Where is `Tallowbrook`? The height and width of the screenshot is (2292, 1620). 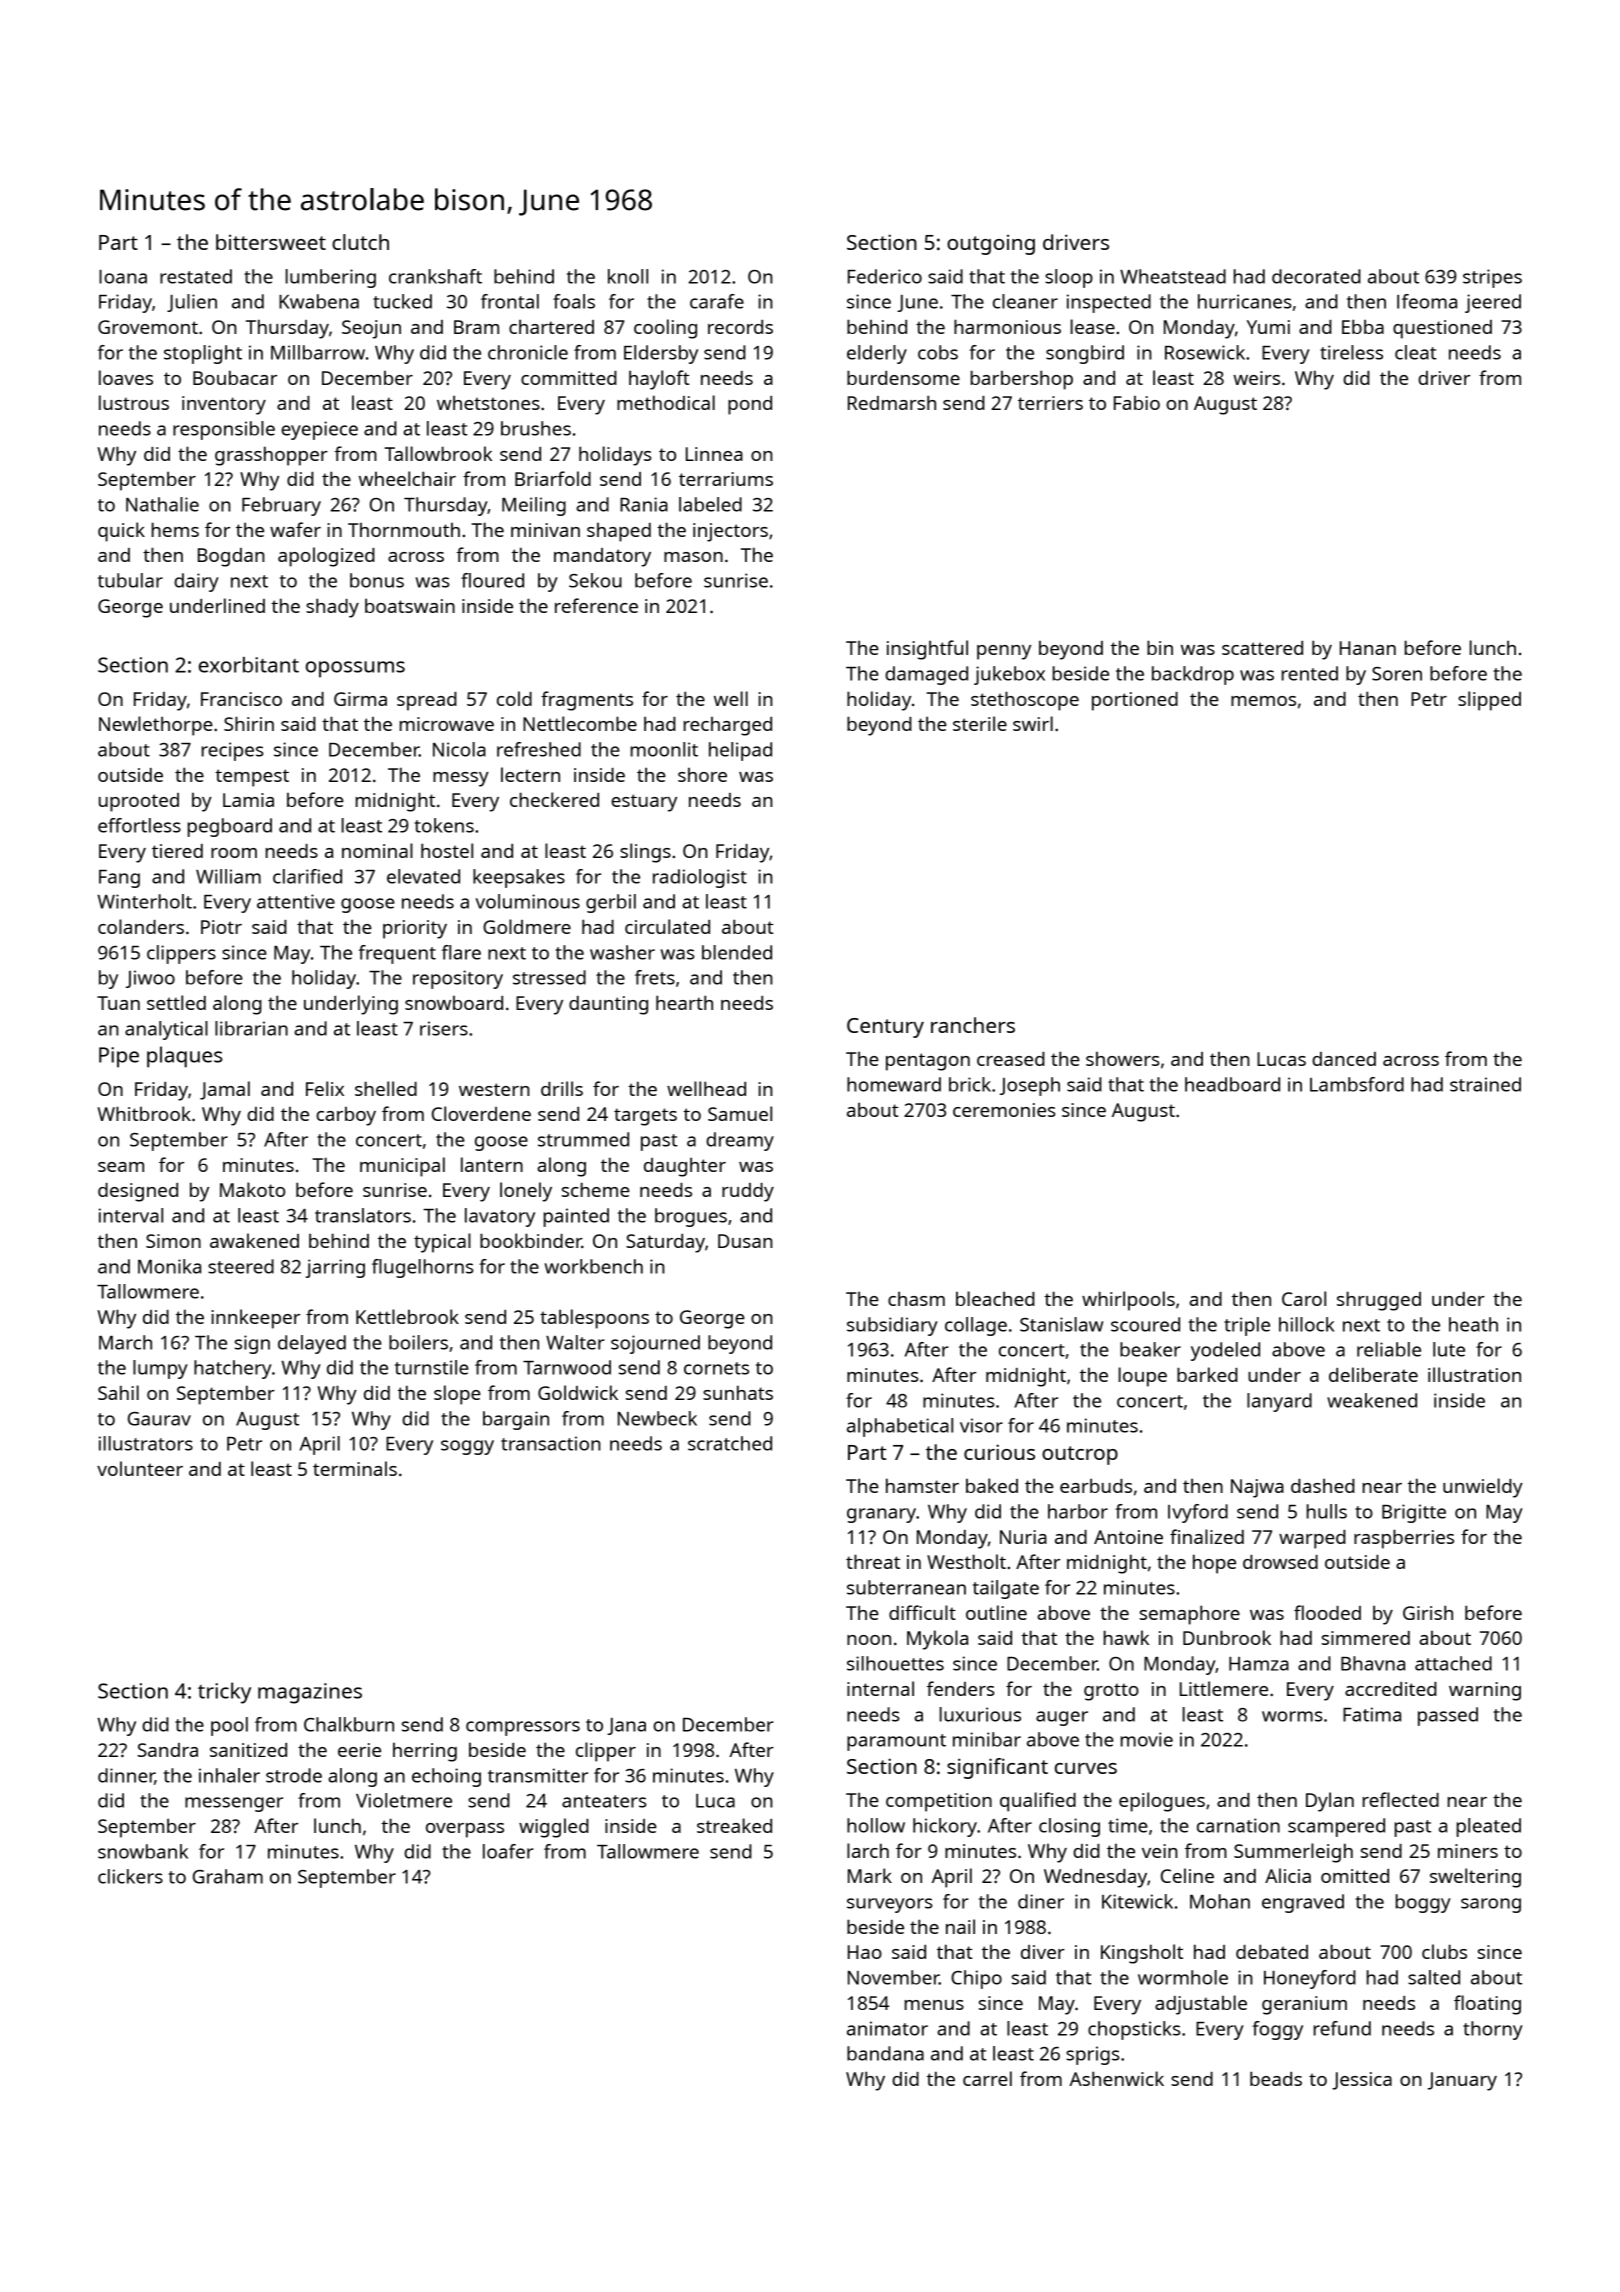
Tallowbrook is located at coordinates (438, 453).
